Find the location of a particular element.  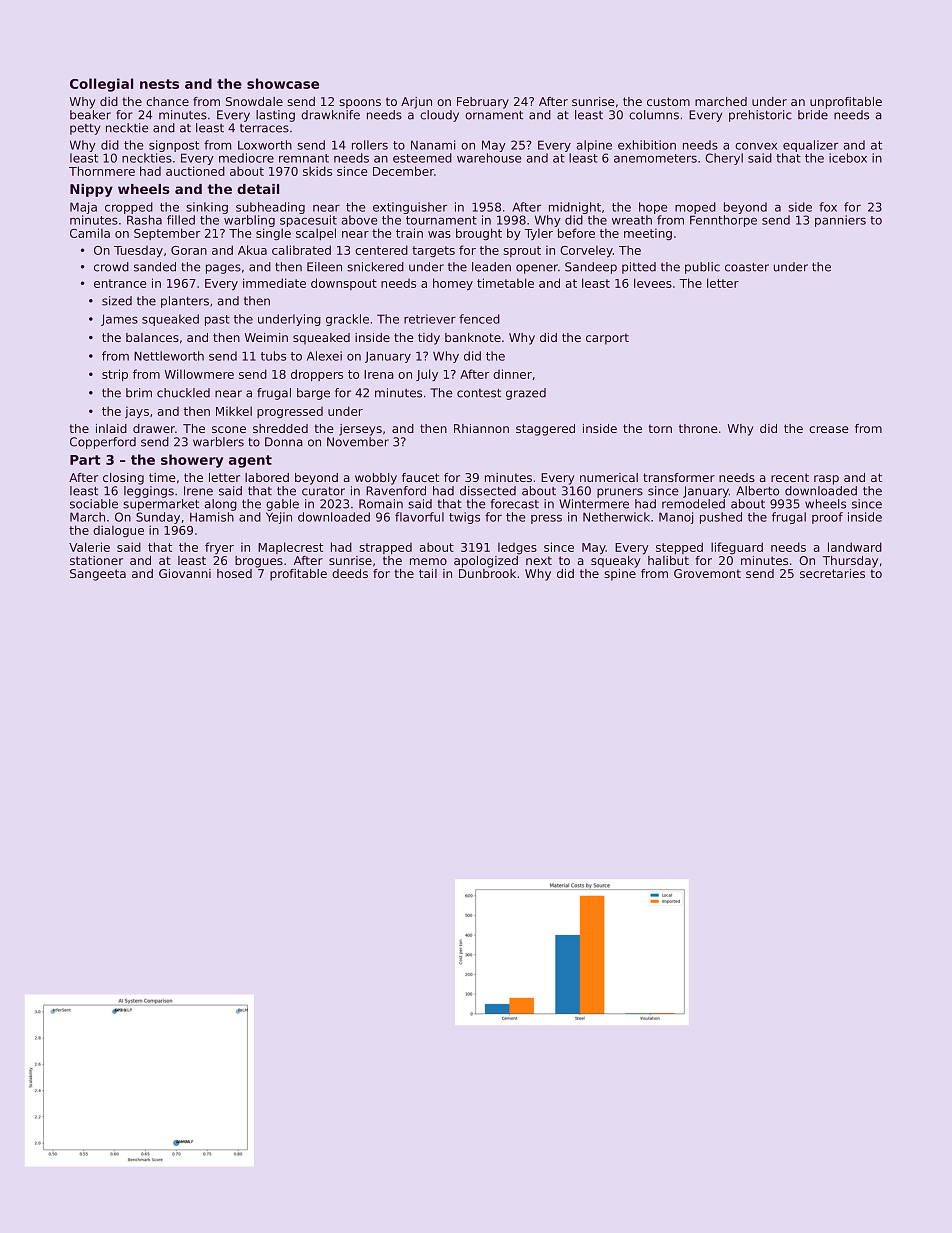

Maplecrest is located at coordinates (290, 548).
